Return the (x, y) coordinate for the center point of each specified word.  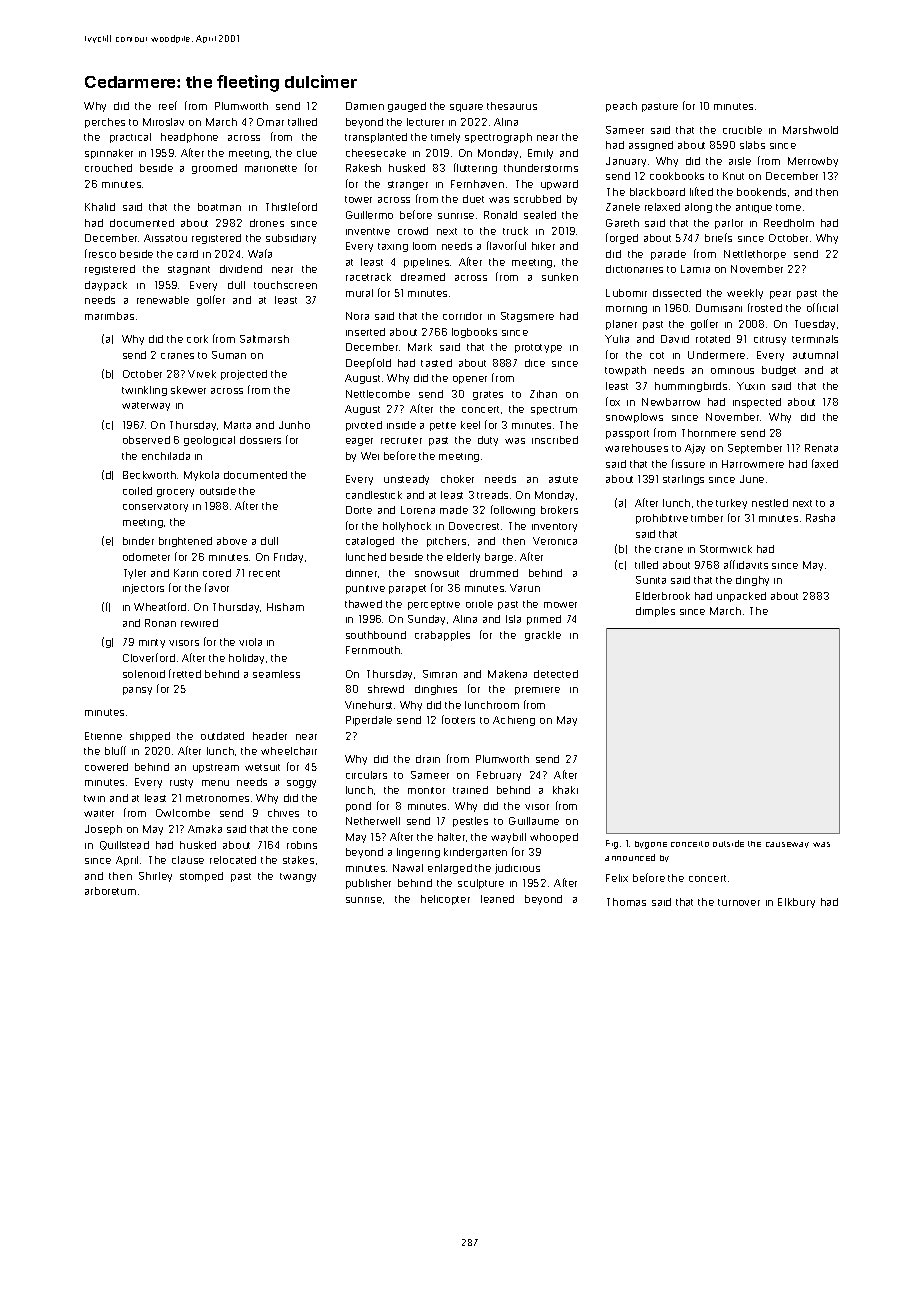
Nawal (408, 868)
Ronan (160, 623)
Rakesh (363, 168)
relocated (233, 860)
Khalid (100, 207)
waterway (146, 406)
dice (535, 363)
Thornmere (709, 433)
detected (556, 674)
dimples (655, 612)
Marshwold (810, 130)
